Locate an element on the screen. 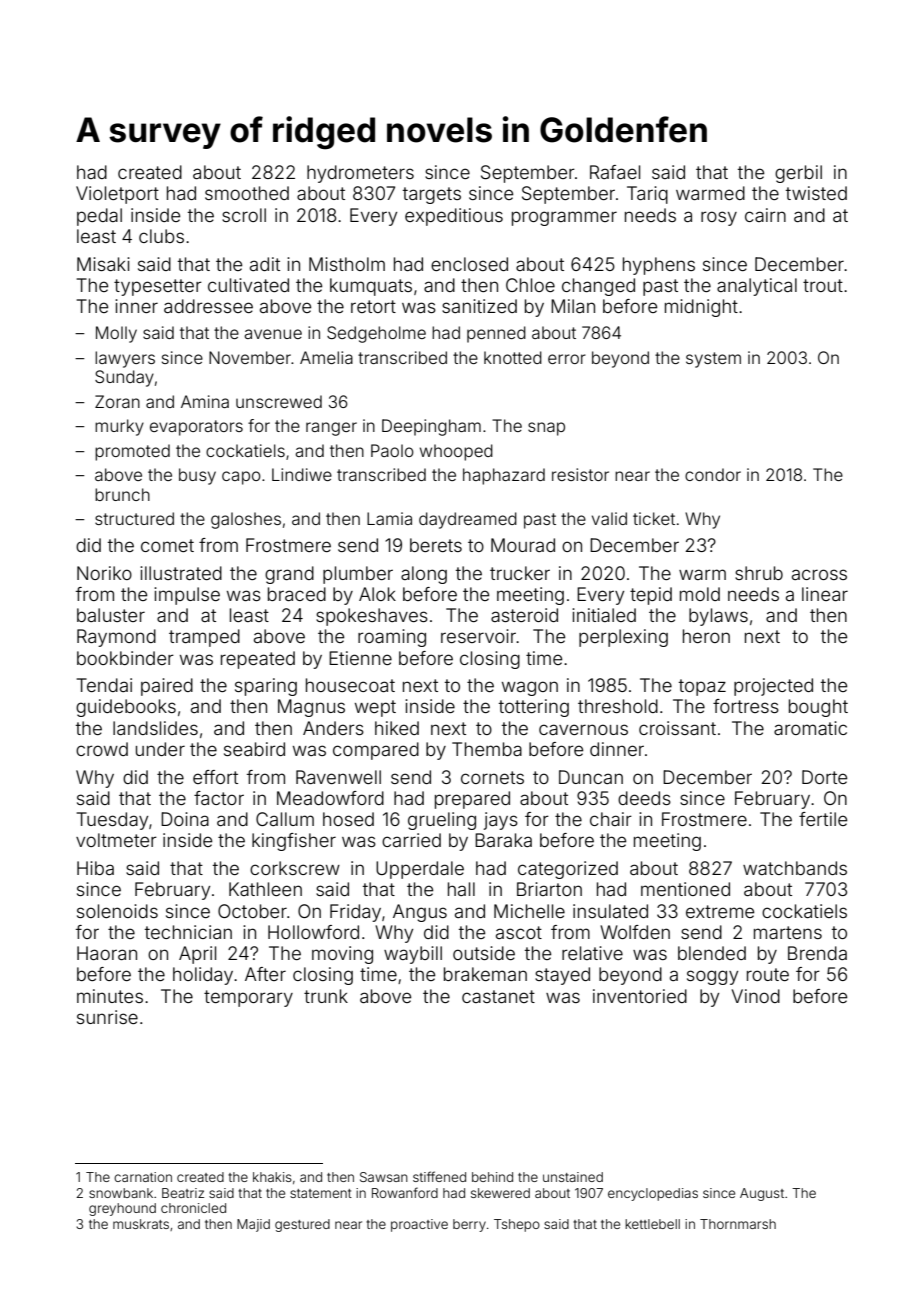  addressee is located at coordinates (208, 306).
